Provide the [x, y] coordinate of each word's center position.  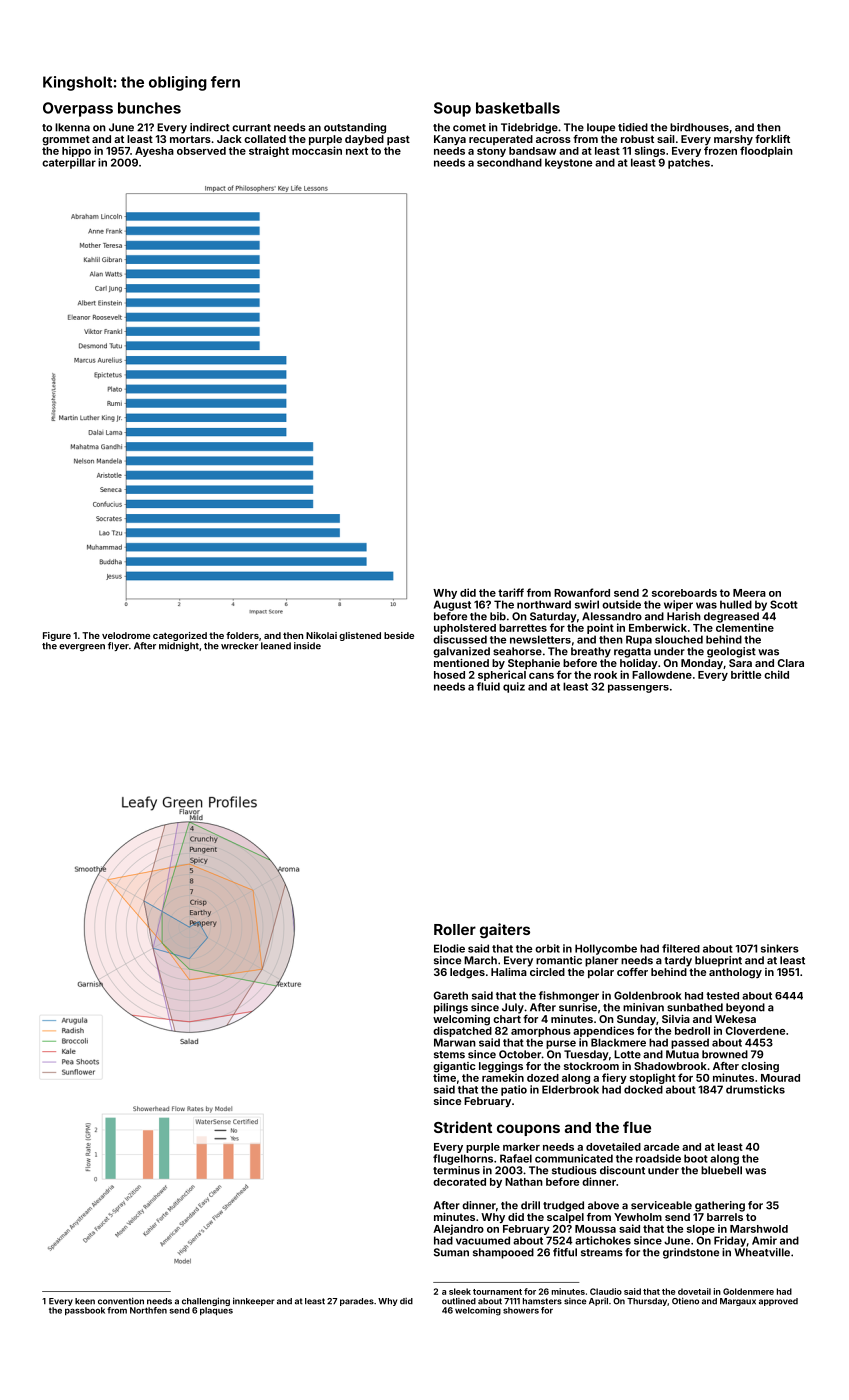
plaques [216, 1311]
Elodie [449, 948]
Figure [57, 636]
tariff [511, 592]
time [444, 1077]
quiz [514, 687]
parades [357, 1302]
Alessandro [612, 616]
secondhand [509, 162]
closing [760, 1067]
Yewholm [638, 1217]
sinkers [780, 948]
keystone [568, 163]
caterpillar [69, 163]
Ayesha [154, 152]
